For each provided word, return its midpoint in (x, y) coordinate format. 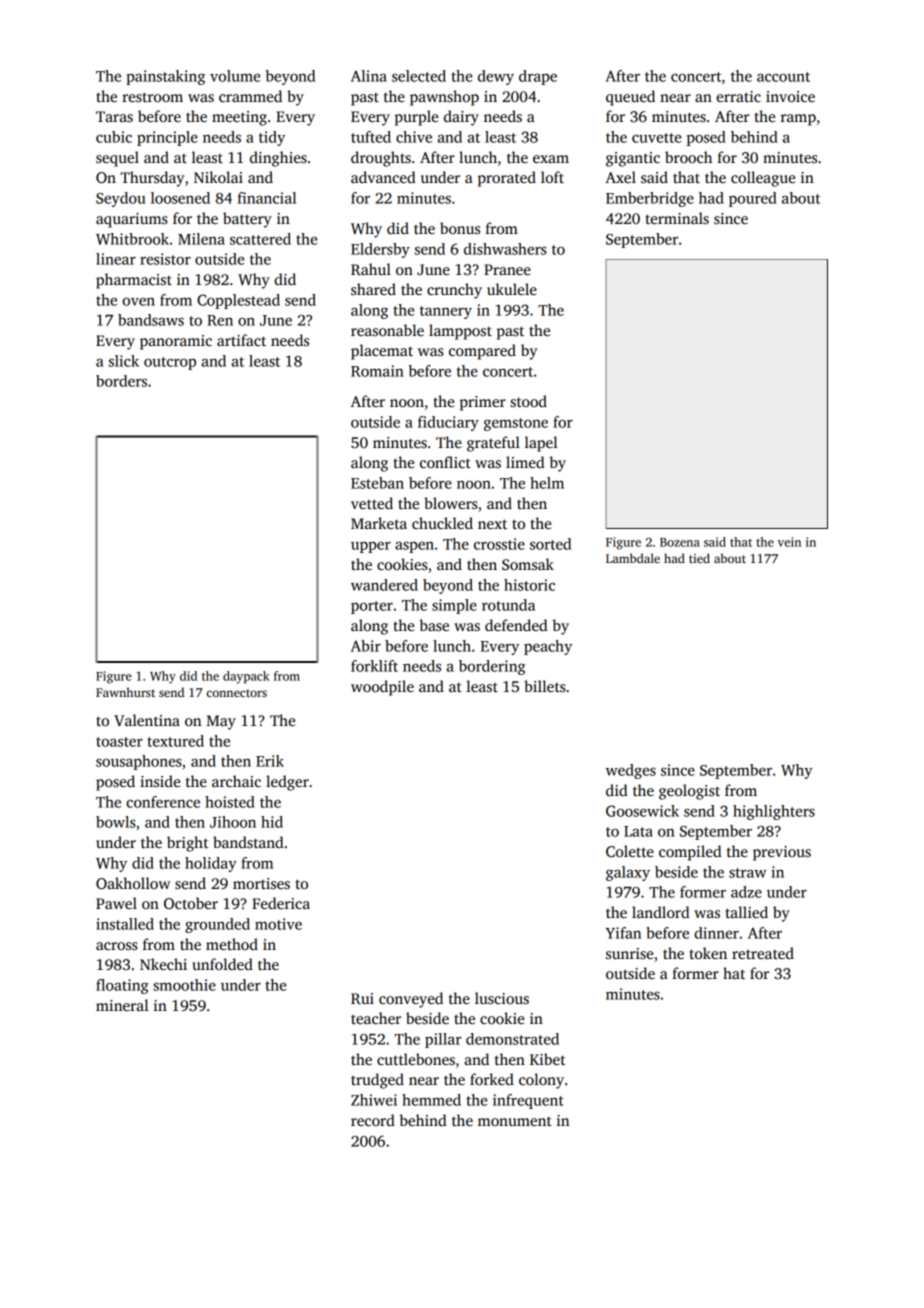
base (434, 625)
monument (515, 1121)
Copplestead (238, 301)
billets (545, 686)
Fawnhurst (125, 692)
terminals (677, 218)
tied (699, 558)
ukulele (512, 289)
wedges (630, 771)
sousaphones (139, 762)
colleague (763, 179)
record (373, 1120)
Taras (114, 116)
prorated (507, 179)
